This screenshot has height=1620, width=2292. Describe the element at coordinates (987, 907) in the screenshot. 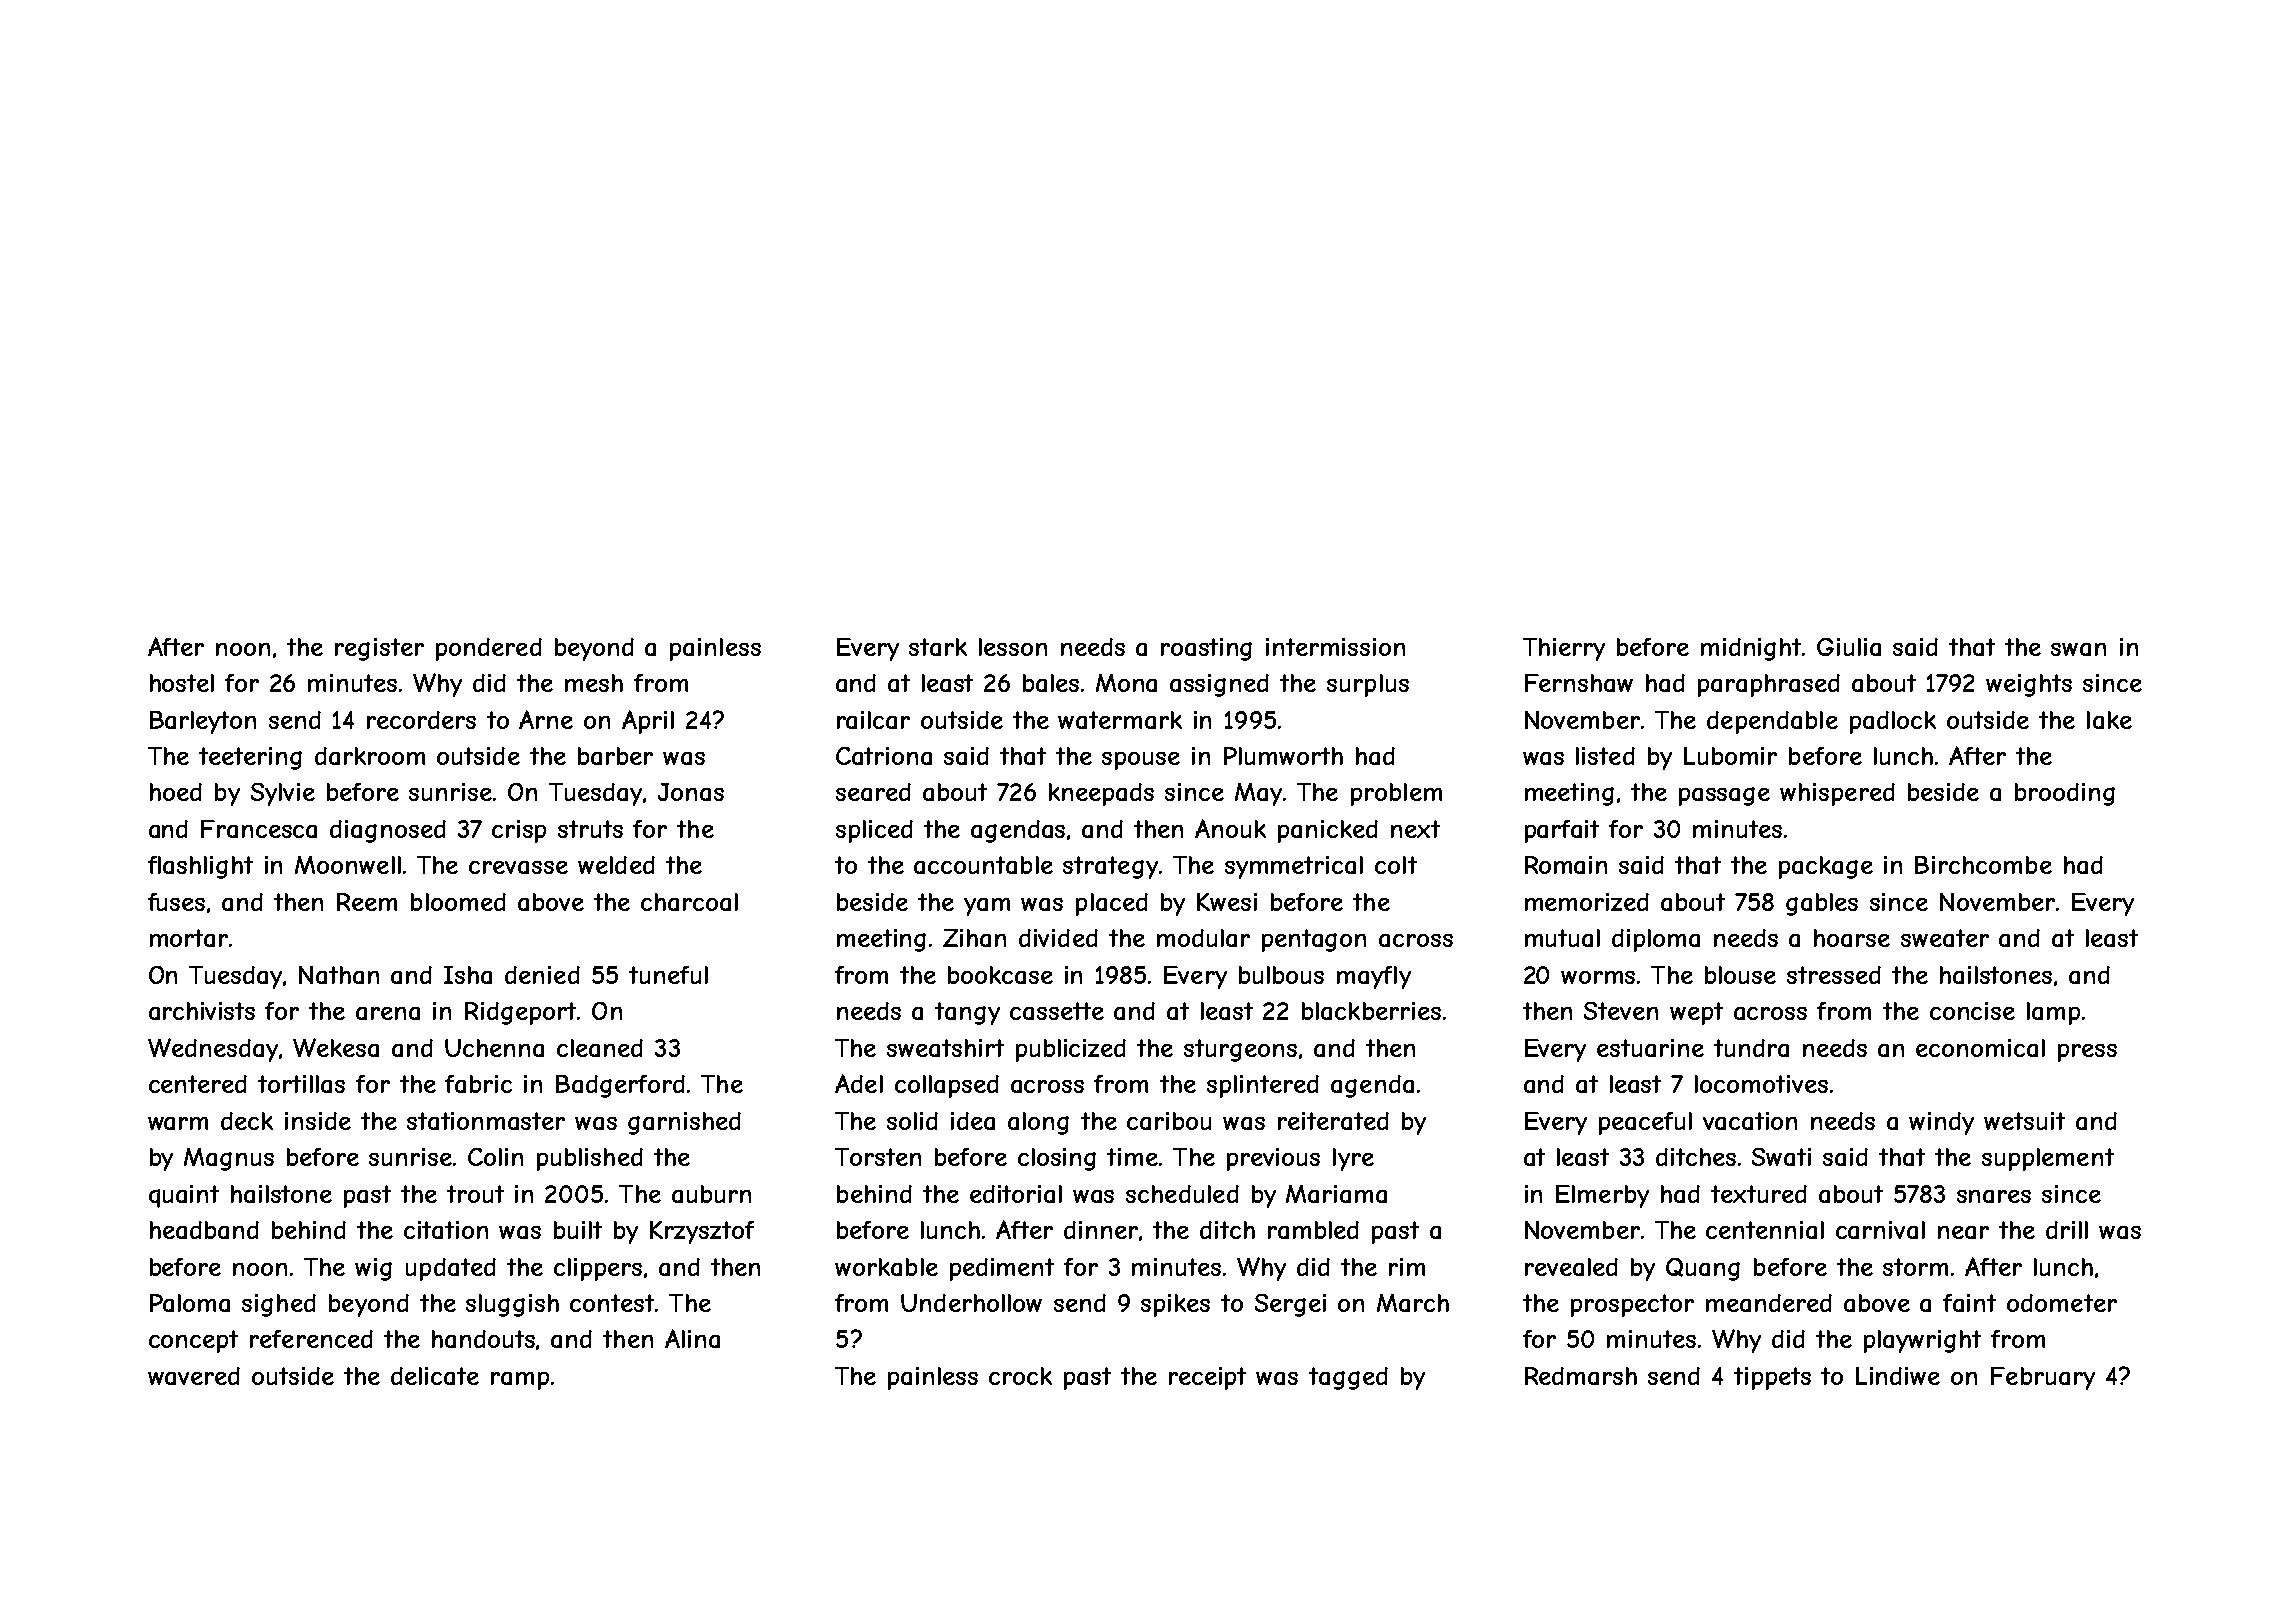

I see `yam` at that location.
